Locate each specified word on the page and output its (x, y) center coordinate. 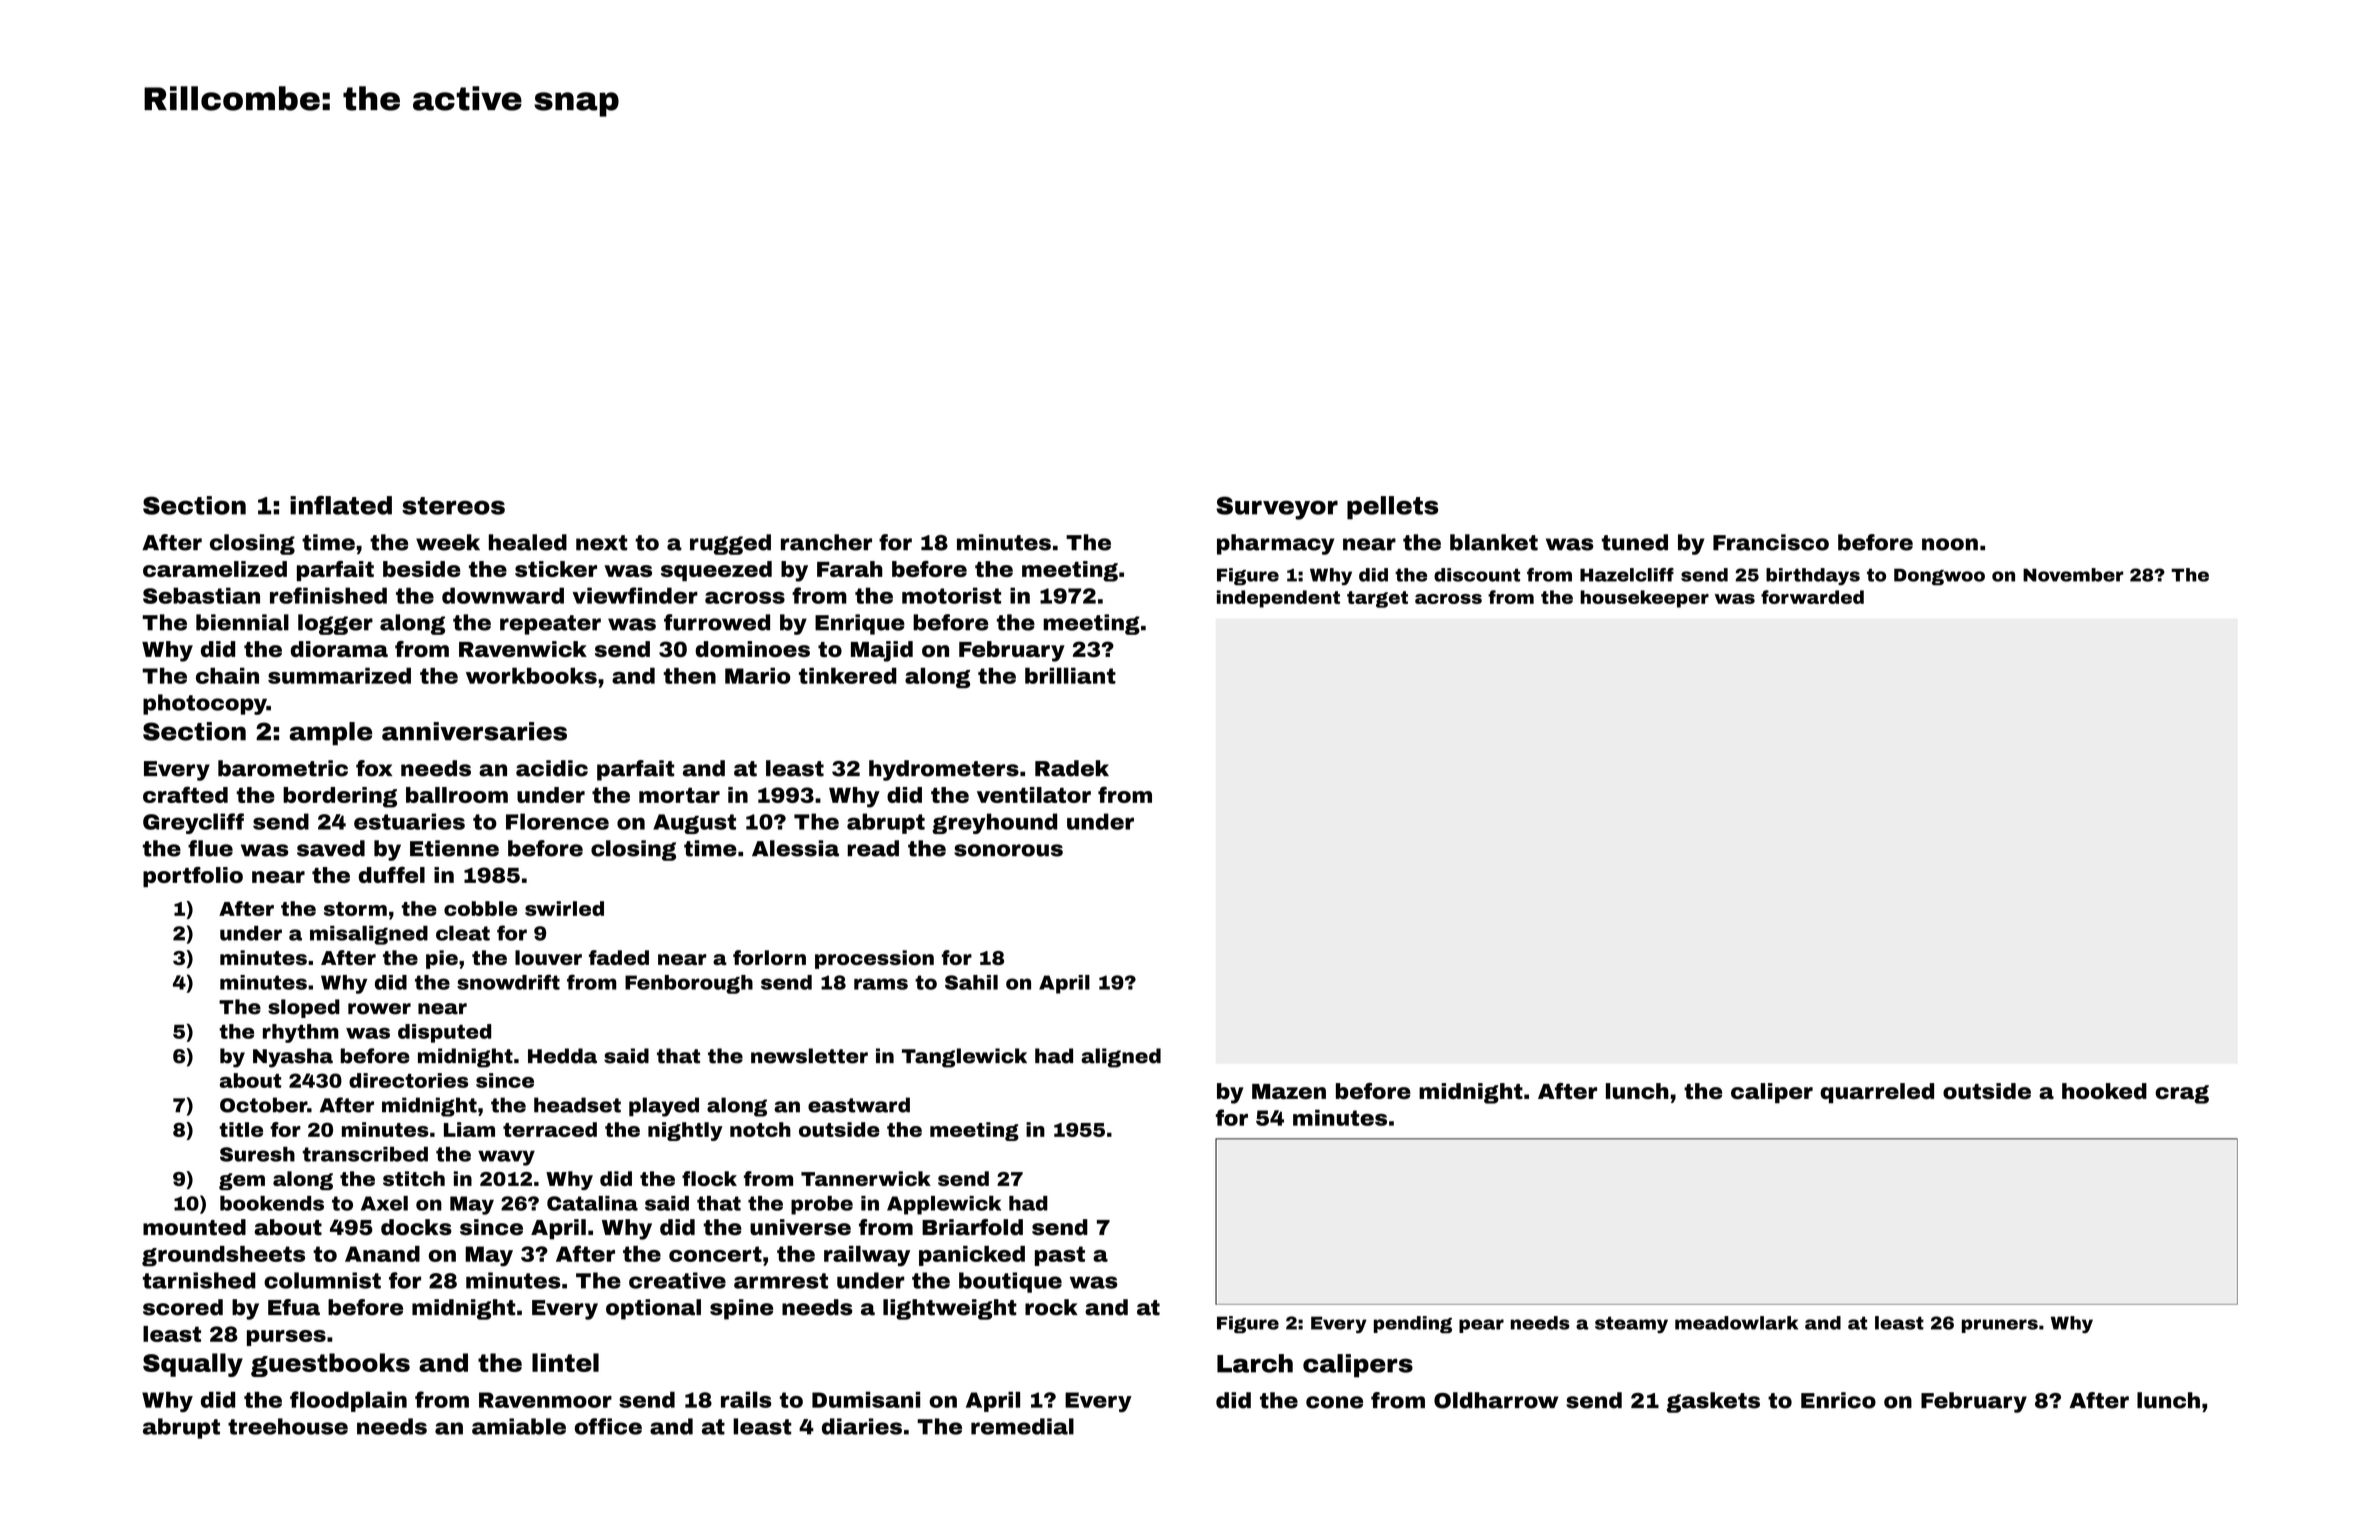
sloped (304, 1008)
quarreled (1877, 1093)
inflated (341, 505)
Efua (294, 1307)
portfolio (193, 877)
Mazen (1289, 1091)
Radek (1072, 768)
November (2073, 575)
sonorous (1008, 850)
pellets (1392, 508)
